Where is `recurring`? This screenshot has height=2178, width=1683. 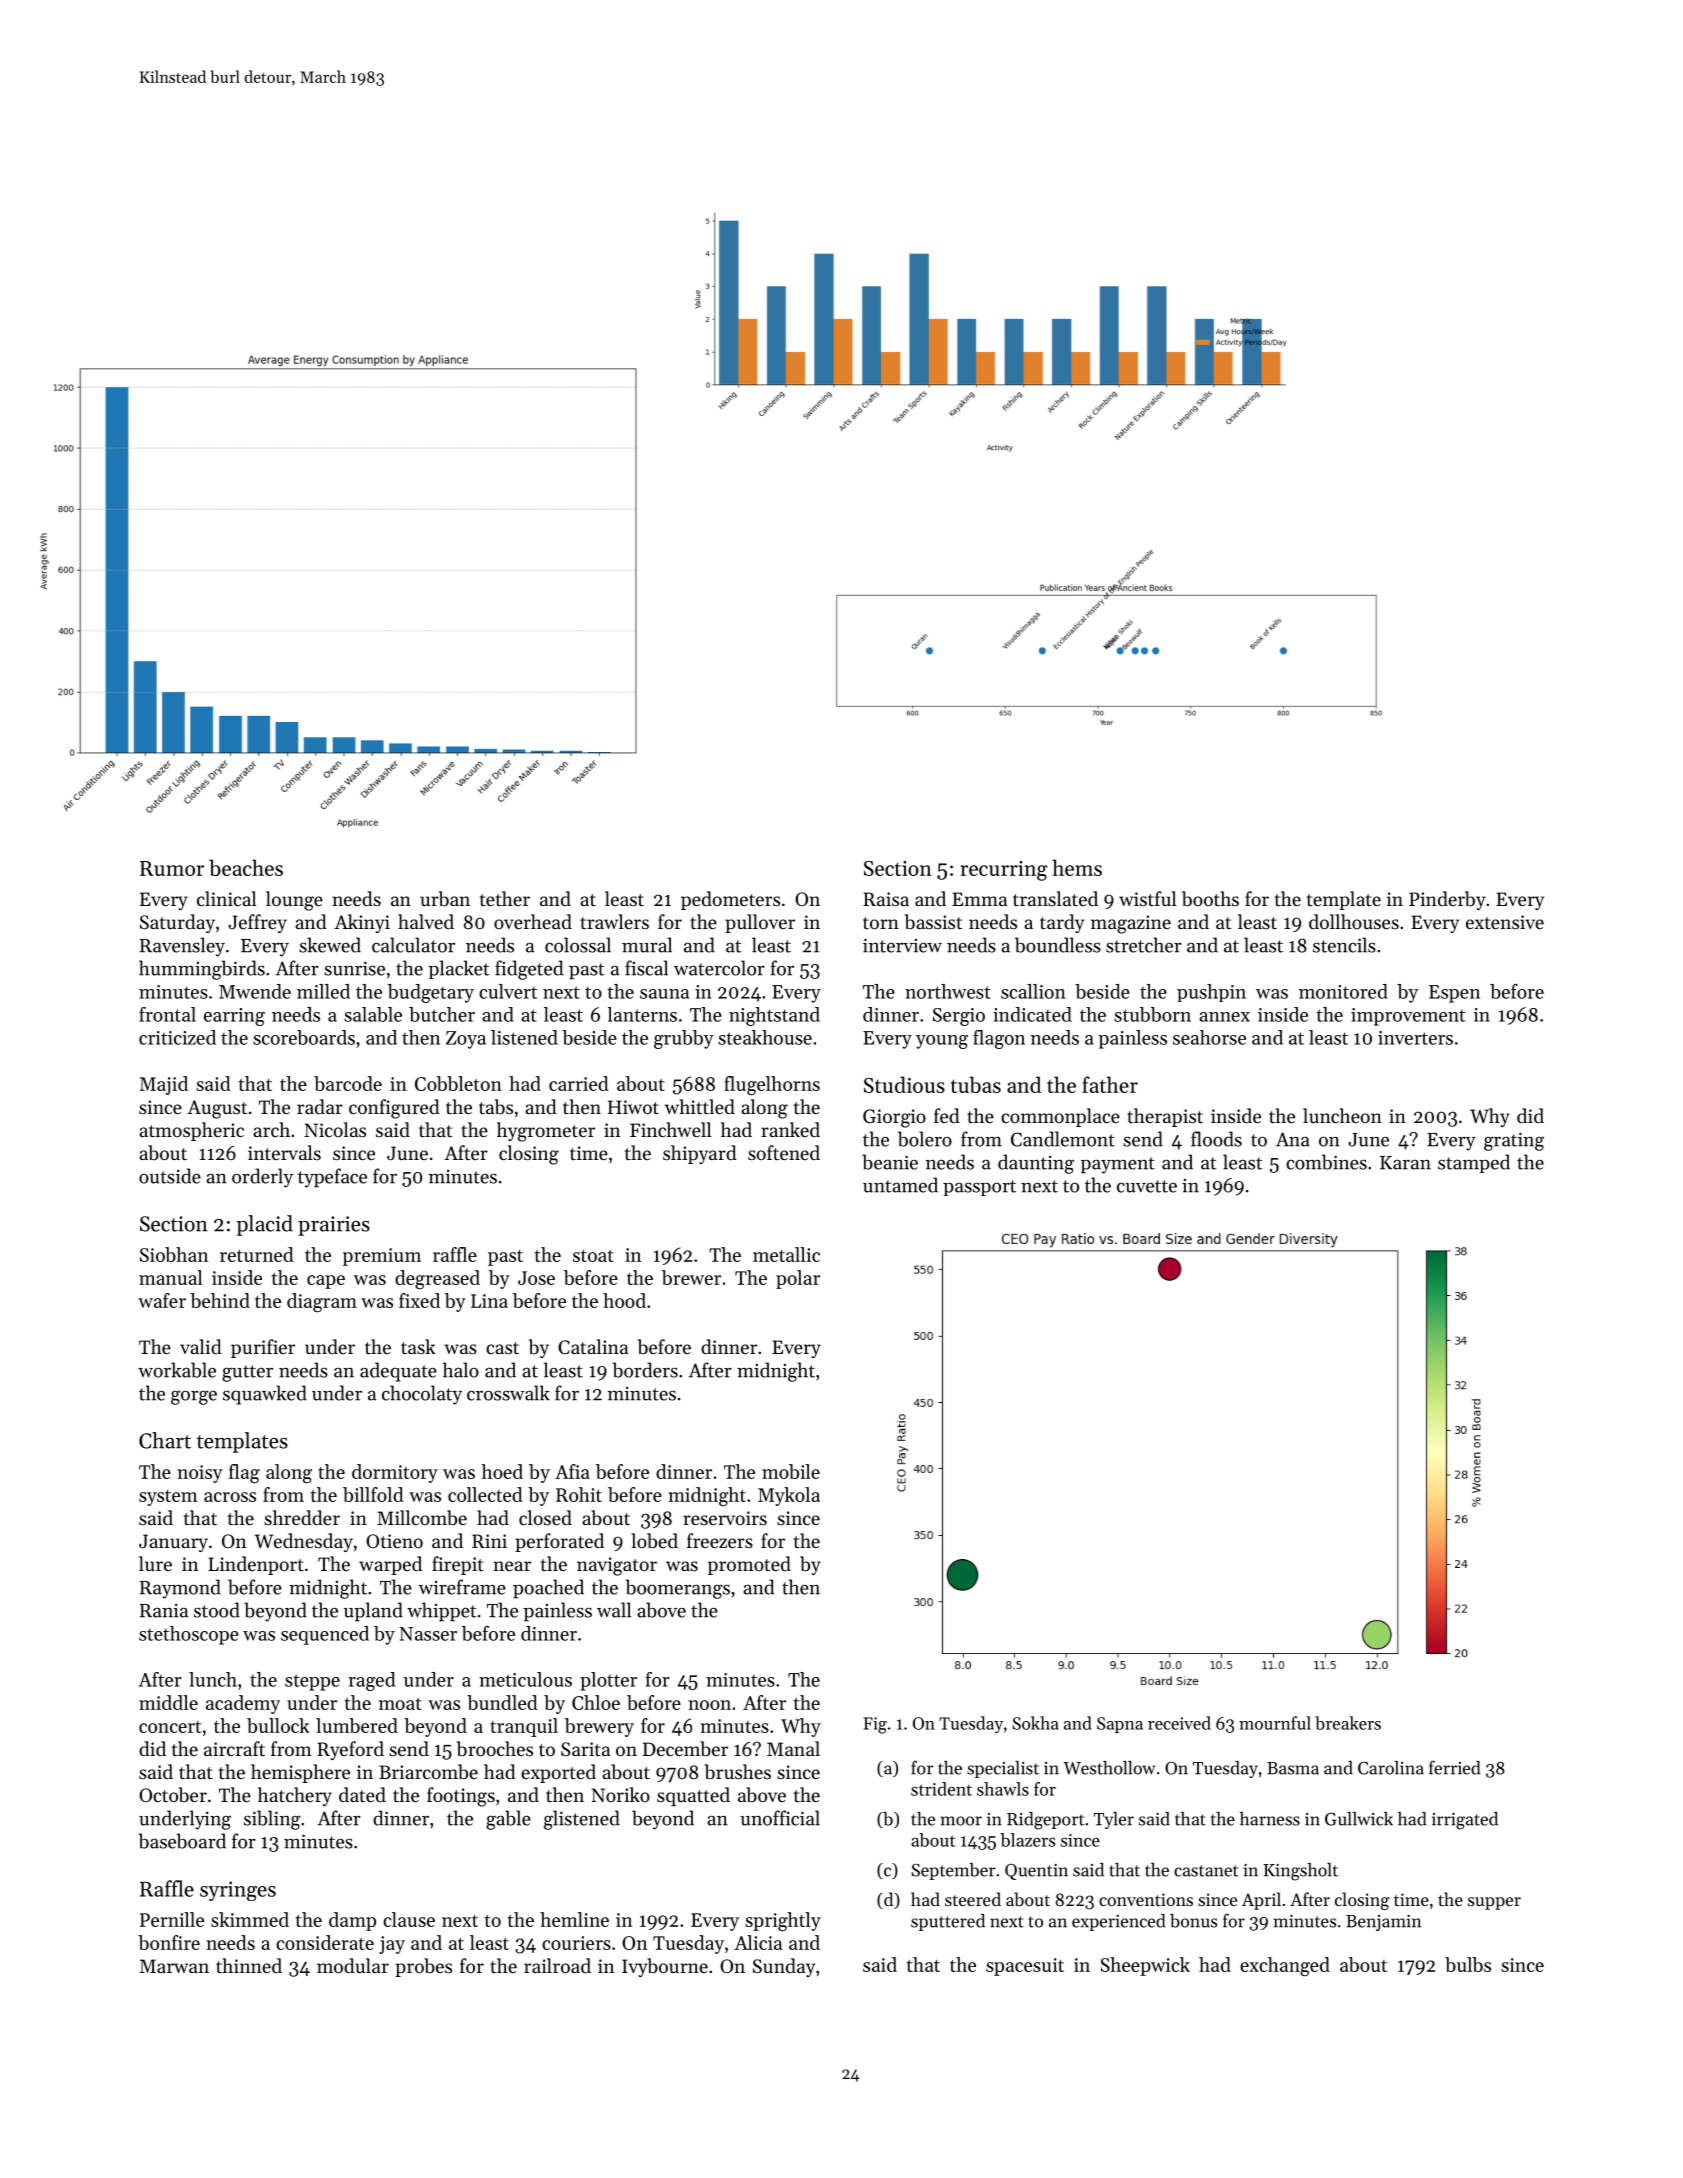 recurring is located at coordinates (1004, 871).
